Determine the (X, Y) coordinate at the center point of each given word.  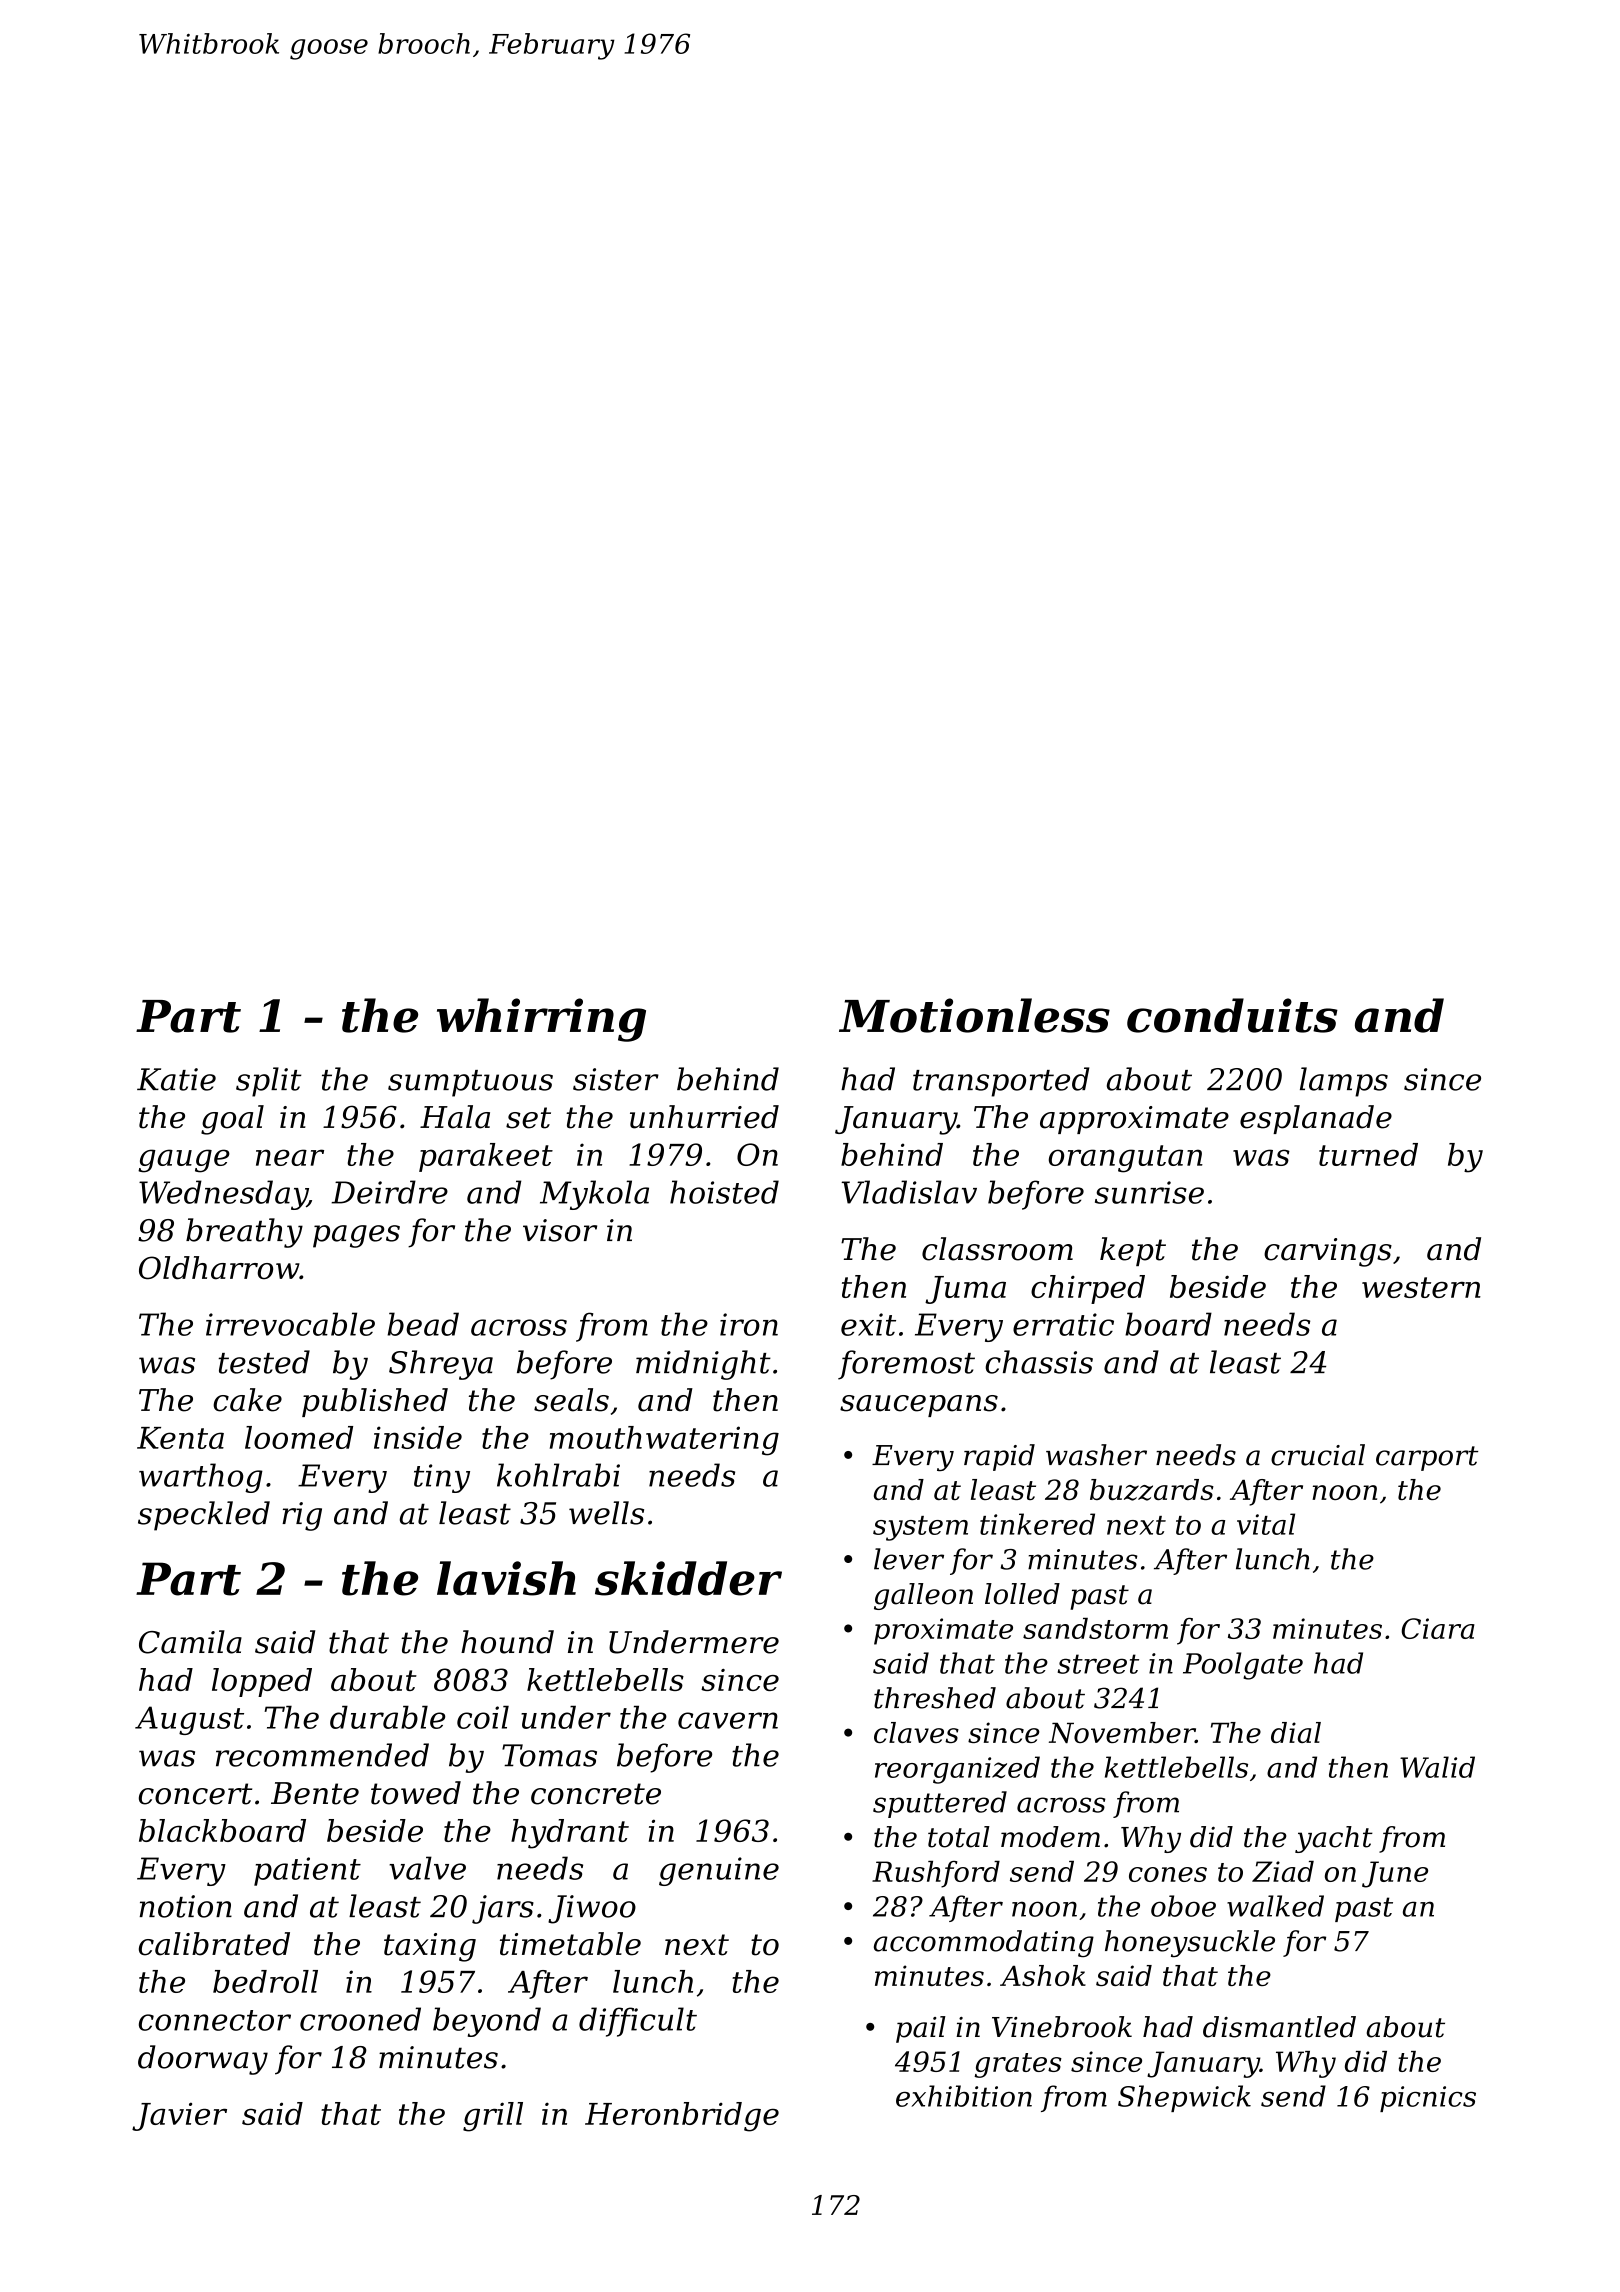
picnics (1428, 2099)
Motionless (974, 1015)
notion (185, 1906)
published (375, 1402)
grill (493, 2117)
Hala (455, 1117)
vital (1266, 1524)
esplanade (1316, 1119)
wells (606, 1513)
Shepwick (1184, 2098)
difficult (638, 2022)
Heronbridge (682, 2117)
